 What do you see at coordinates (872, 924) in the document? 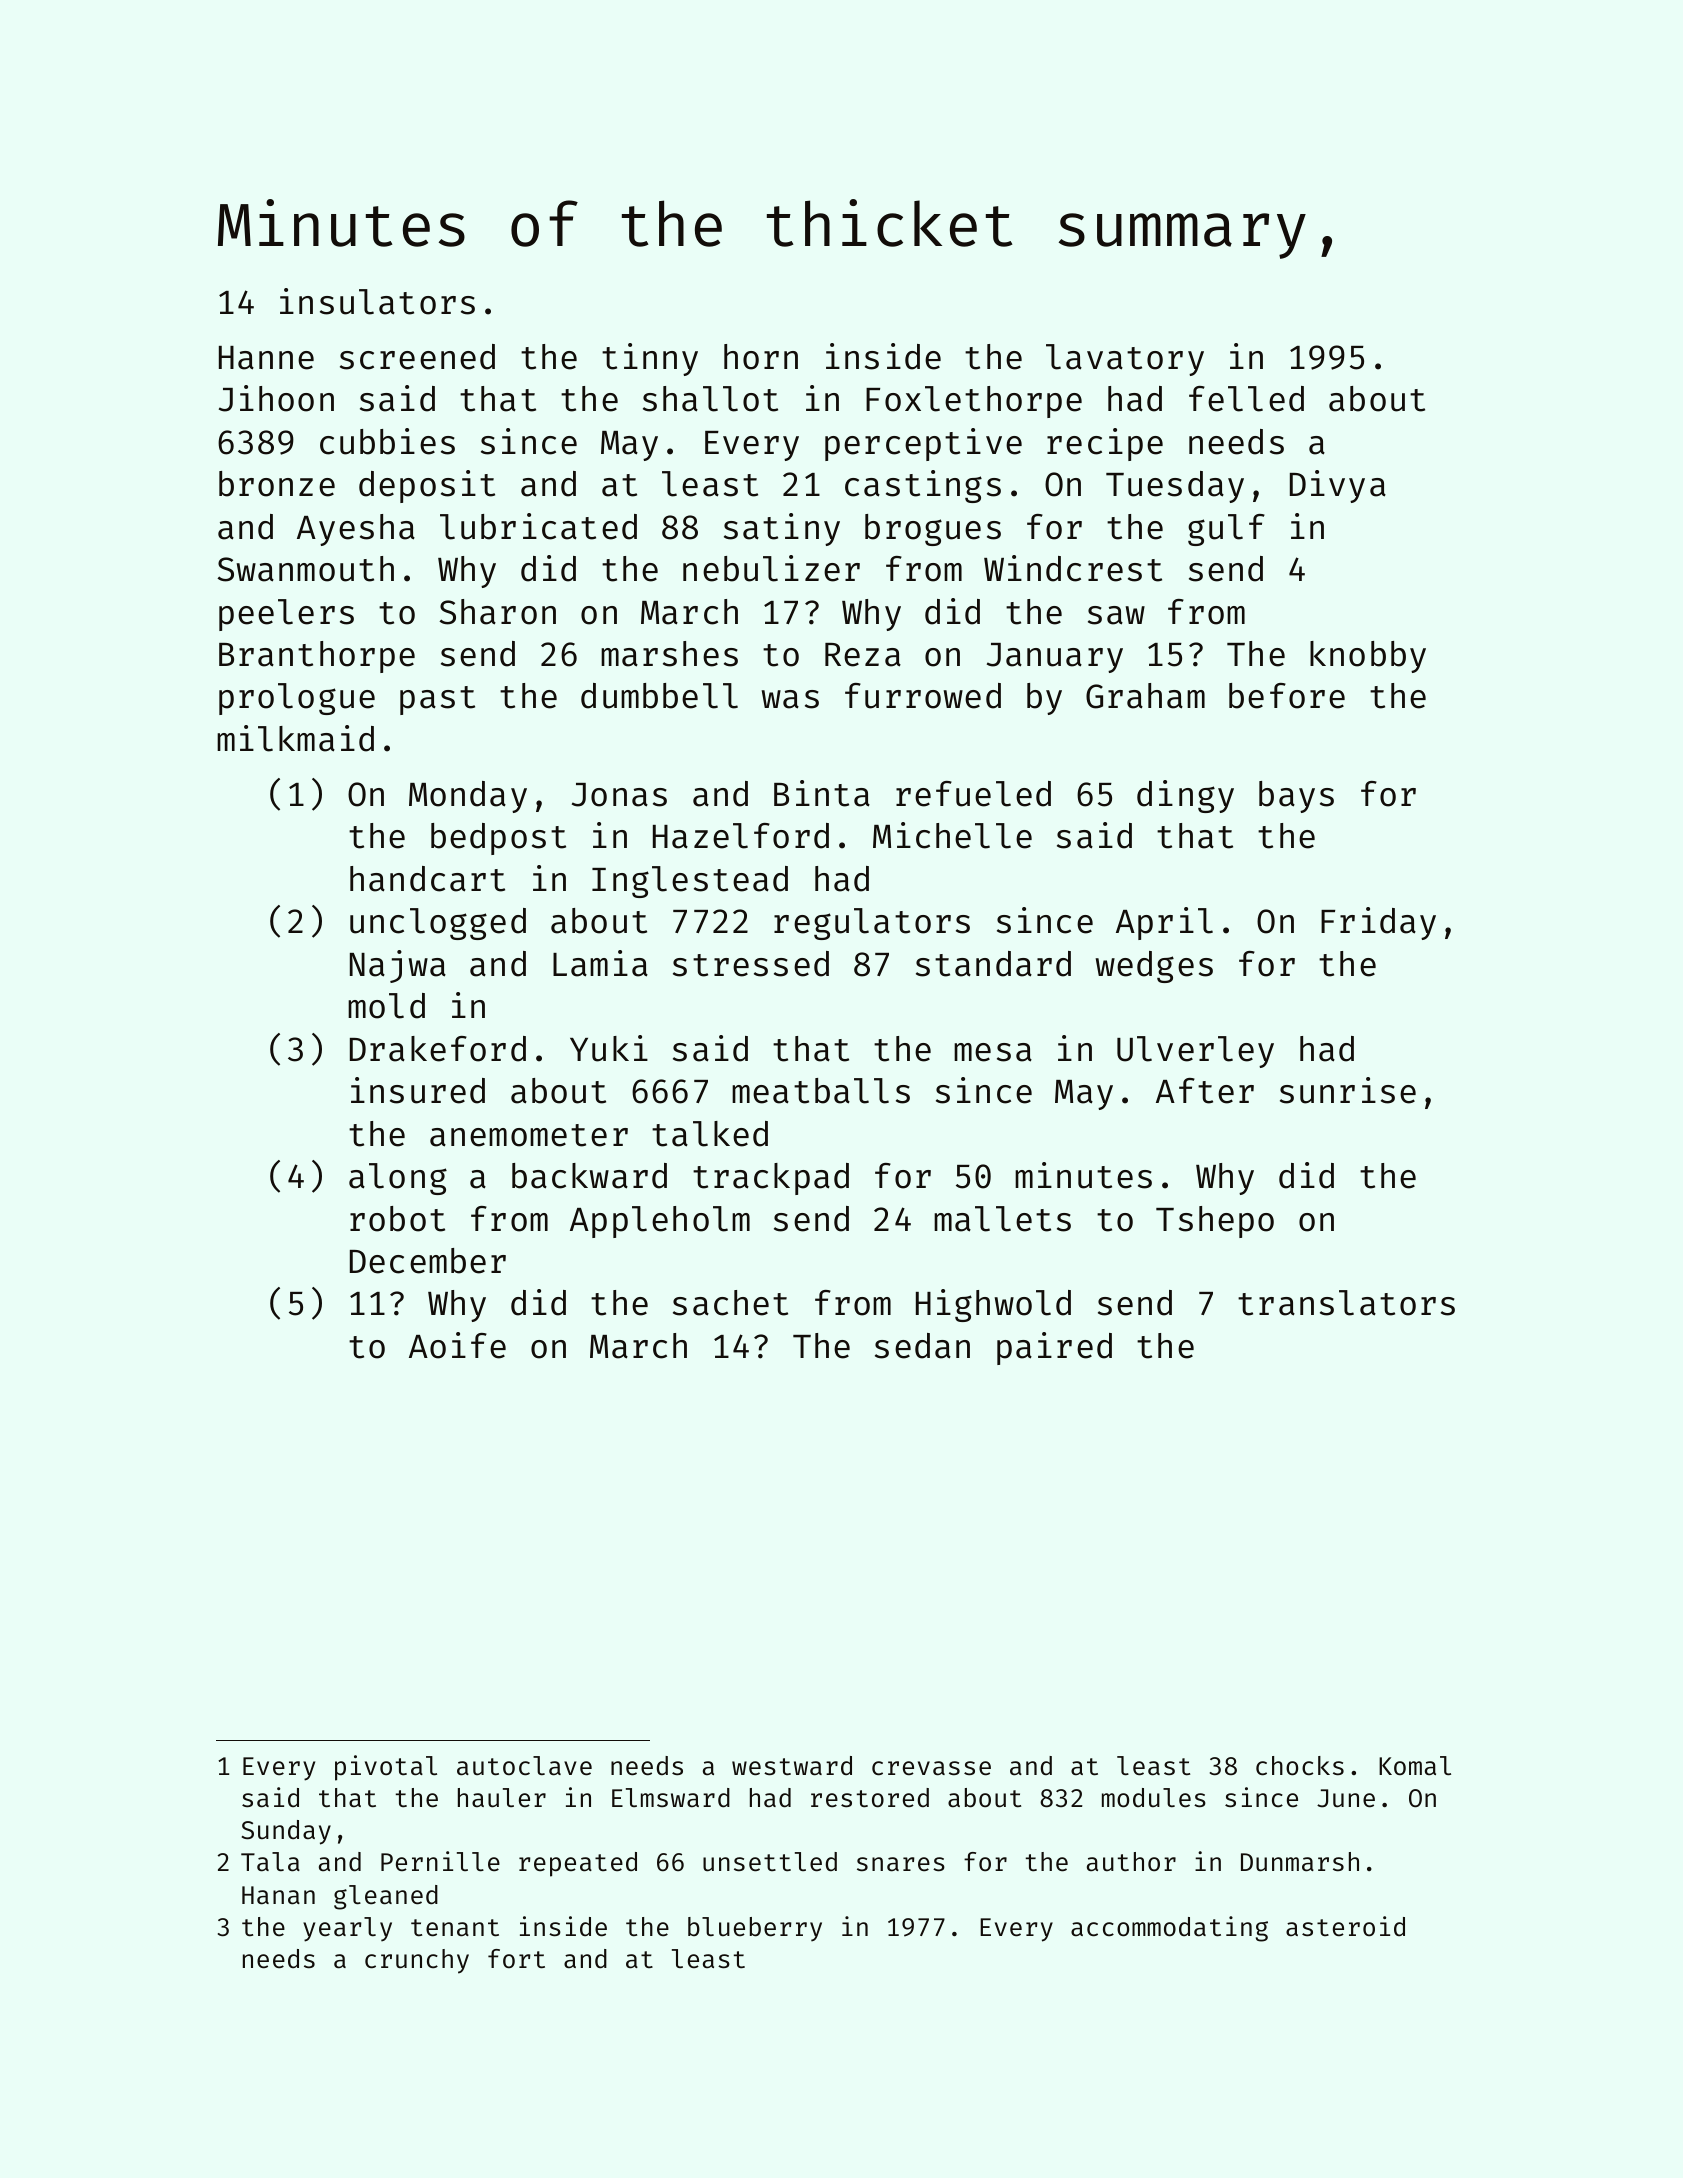
I see `regulators` at bounding box center [872, 924].
